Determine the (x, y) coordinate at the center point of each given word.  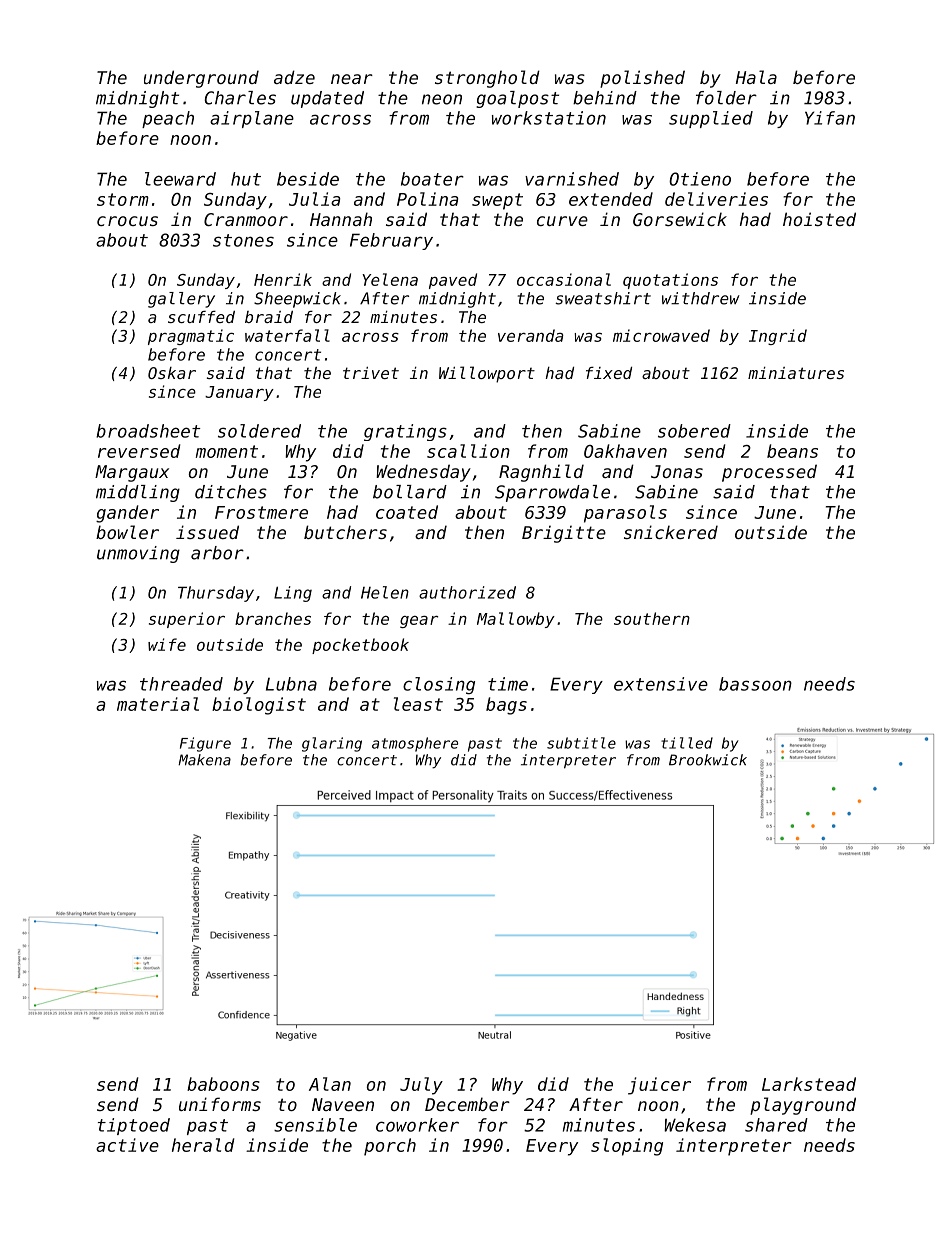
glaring (332, 744)
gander (127, 514)
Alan (330, 1084)
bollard (410, 492)
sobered (694, 431)
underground (201, 79)
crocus (127, 221)
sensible (315, 1125)
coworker (417, 1125)
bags (506, 706)
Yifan (830, 118)
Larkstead (809, 1084)
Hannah (341, 219)
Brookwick (708, 760)
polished (642, 79)
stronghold (487, 79)
